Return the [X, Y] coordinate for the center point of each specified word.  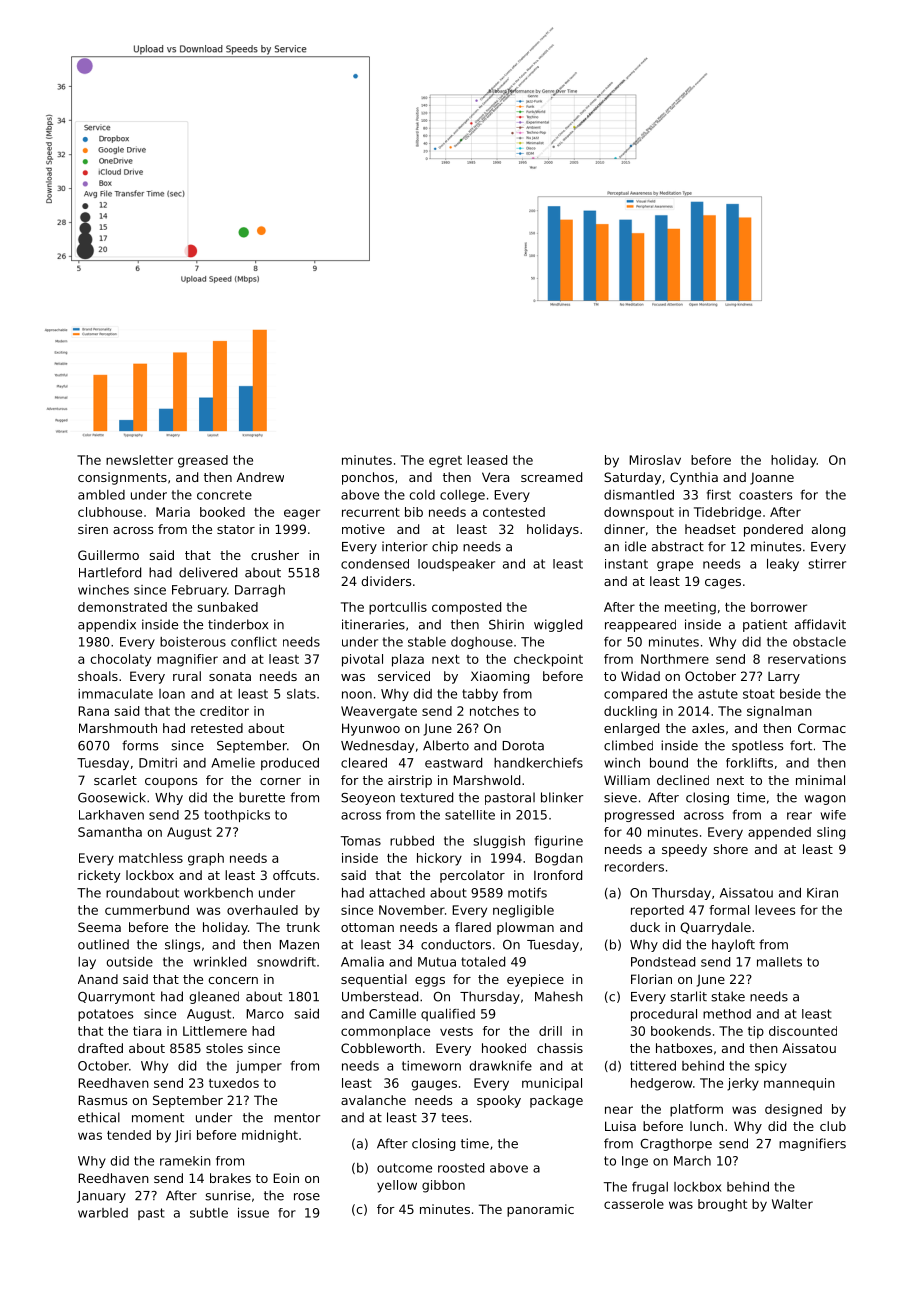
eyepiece [535, 980]
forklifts [749, 763]
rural [187, 676]
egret [445, 462]
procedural [664, 1015]
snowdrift [286, 962]
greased [203, 461]
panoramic [540, 1210]
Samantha [110, 832]
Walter [792, 1204]
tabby [480, 695]
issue [253, 1213]
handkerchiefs [538, 763]
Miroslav [655, 460]
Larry [784, 677]
